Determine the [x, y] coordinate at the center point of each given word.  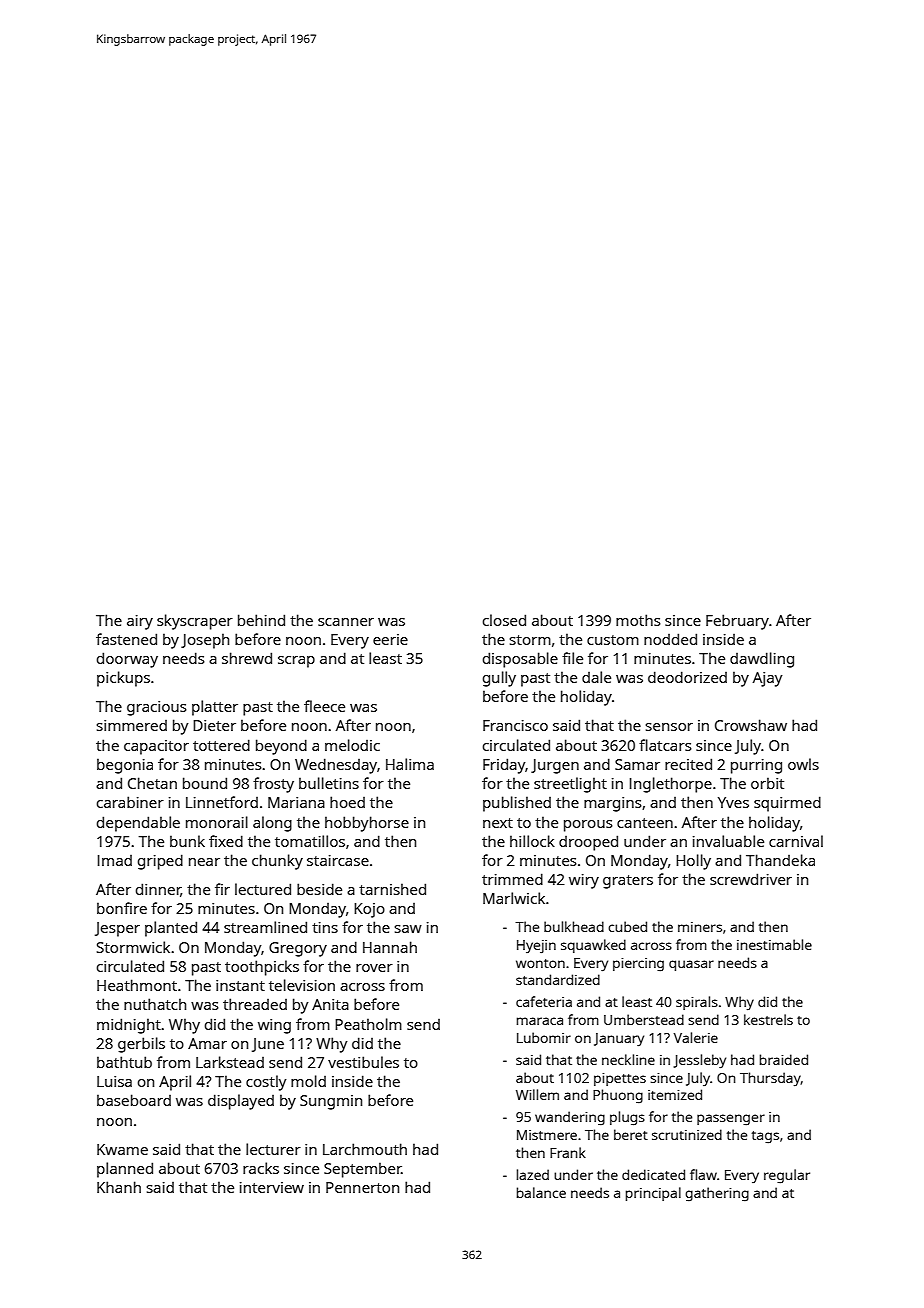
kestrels [768, 1019]
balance [541, 1192]
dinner [158, 890]
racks [261, 1168]
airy [140, 622]
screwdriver [751, 879]
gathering [717, 1194]
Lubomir [544, 1037]
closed [504, 620]
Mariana [296, 802]
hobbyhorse [367, 824]
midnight [129, 1026]
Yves [733, 802]
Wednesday [336, 766]
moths [638, 620]
